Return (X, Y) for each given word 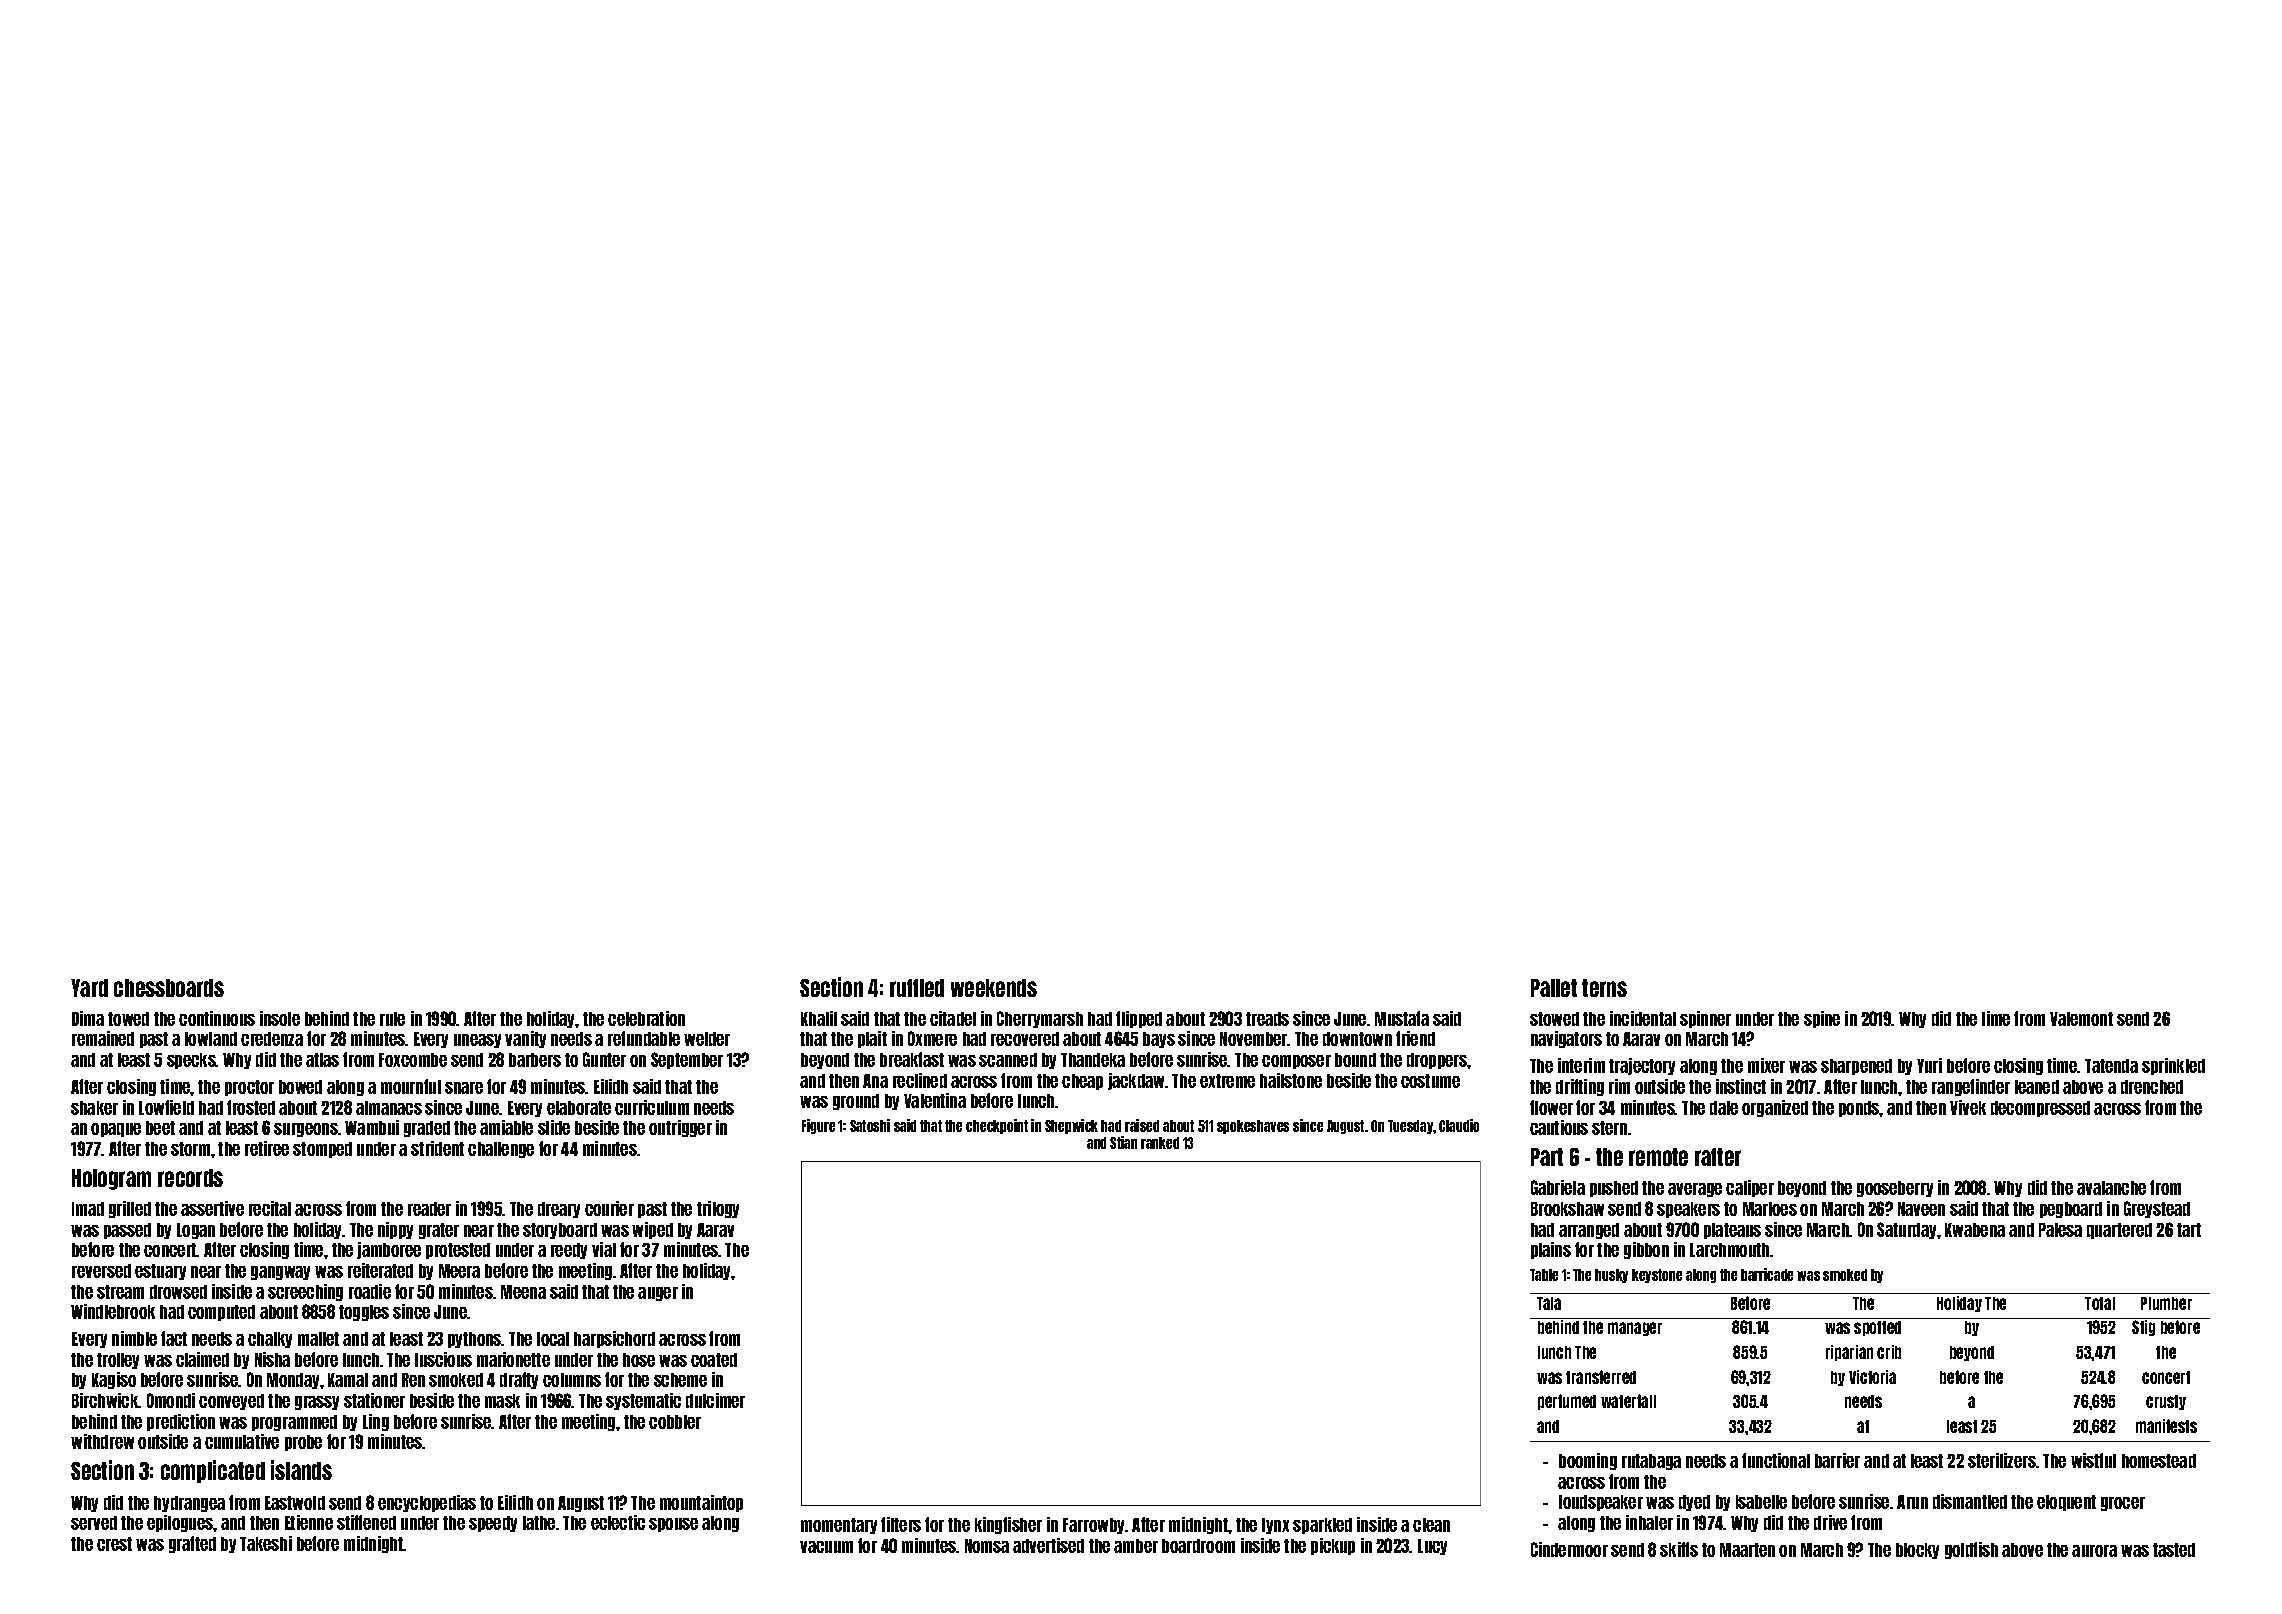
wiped (652, 1230)
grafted (192, 1544)
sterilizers (2002, 1460)
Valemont (2081, 1019)
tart (2189, 1230)
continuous (217, 1018)
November (1254, 1039)
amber (1136, 1546)
